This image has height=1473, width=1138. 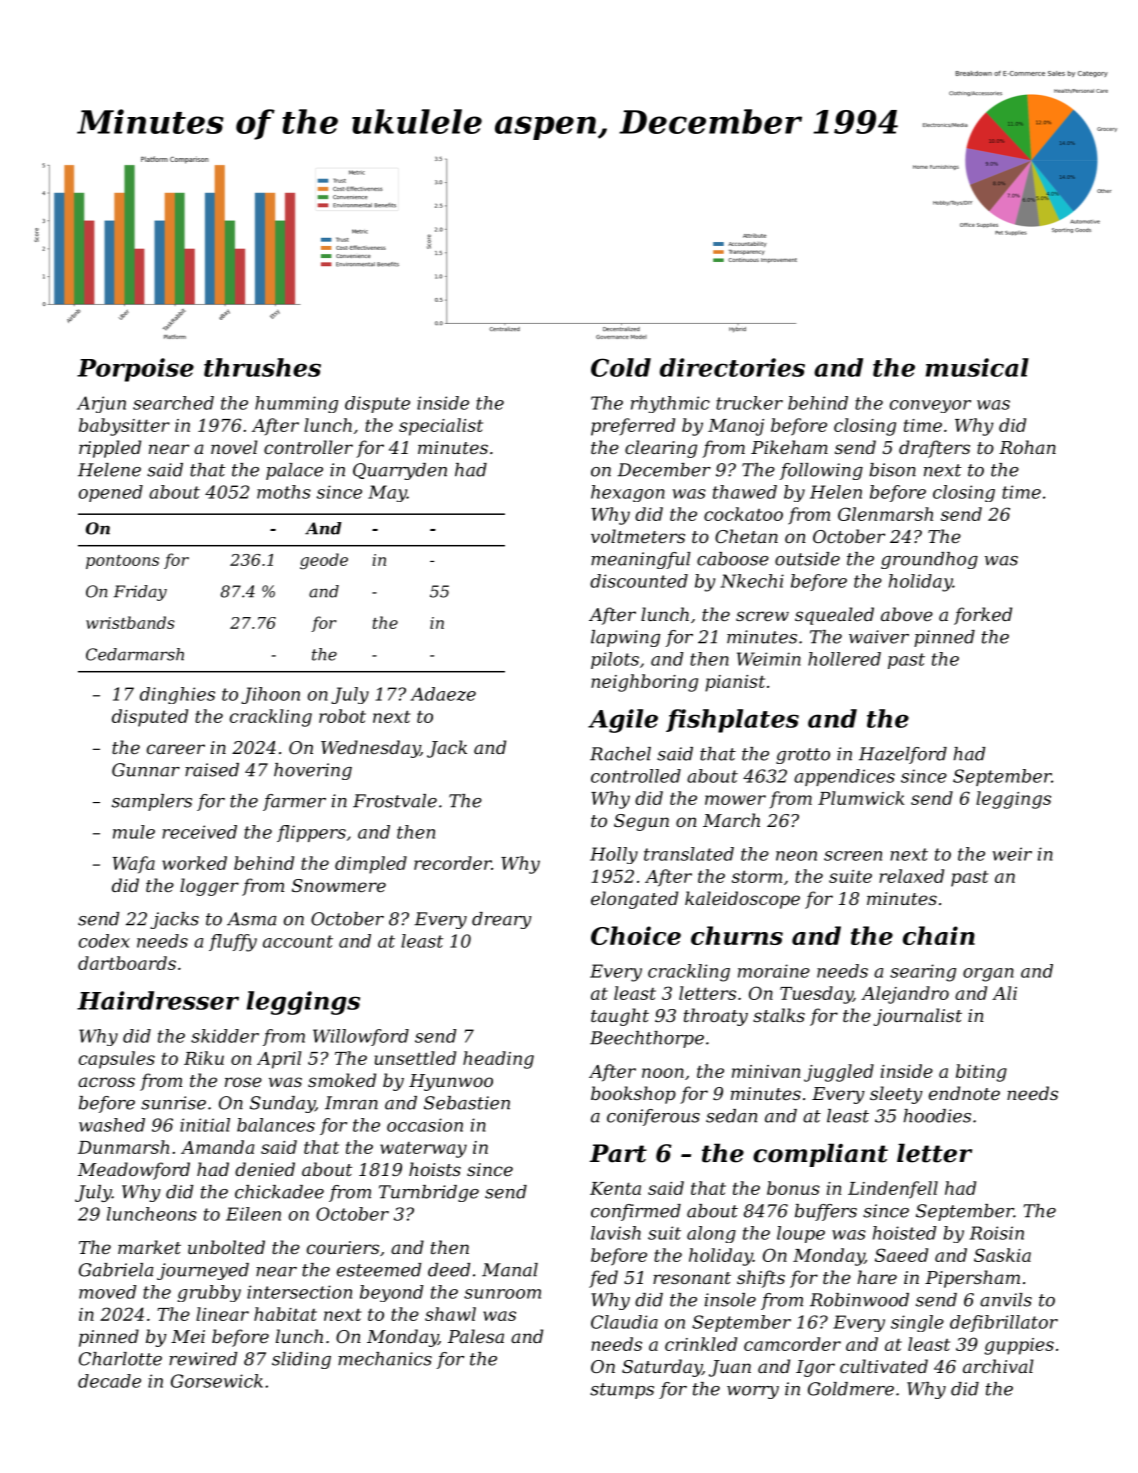 What do you see at coordinates (732, 367) in the image?
I see `directories` at bounding box center [732, 367].
